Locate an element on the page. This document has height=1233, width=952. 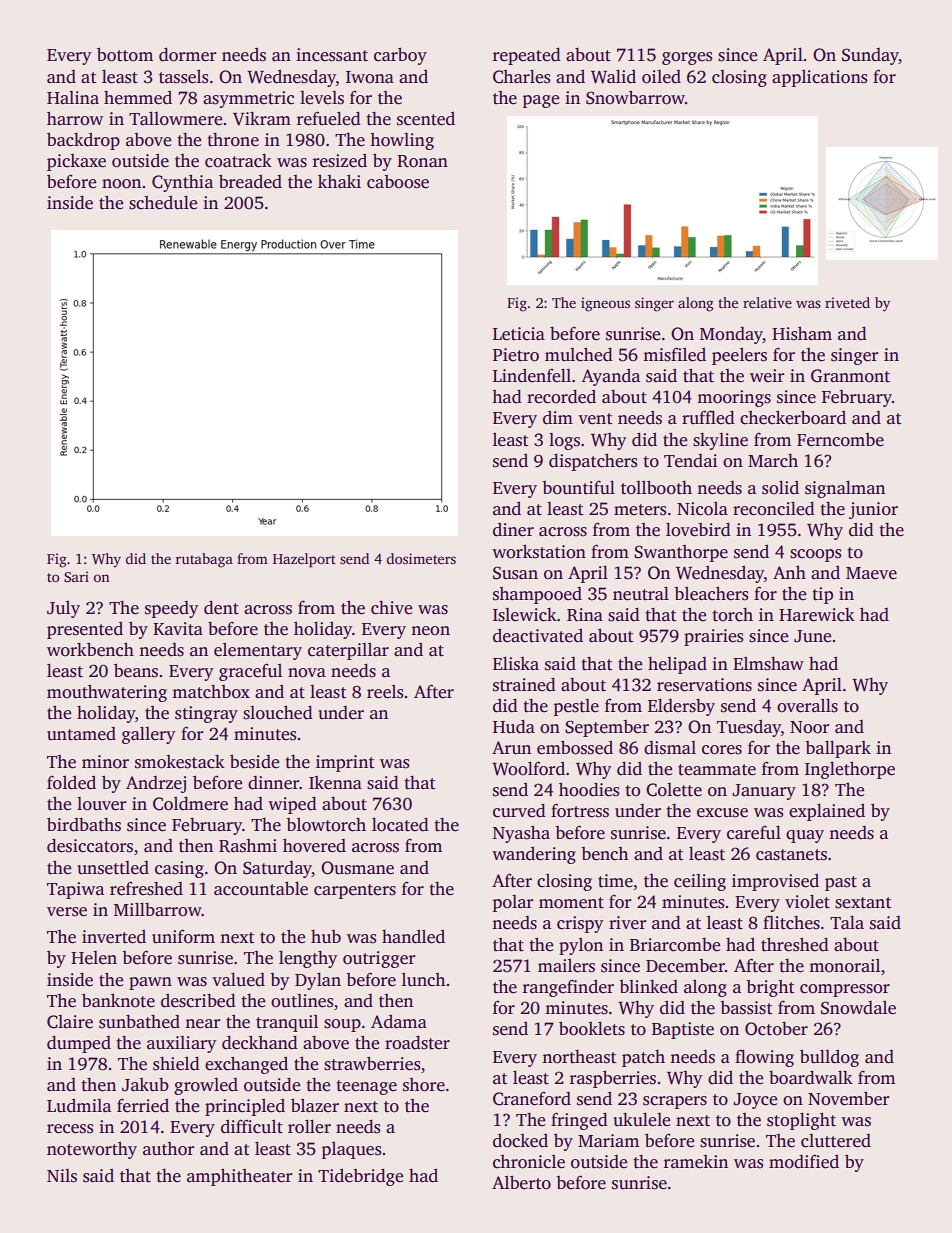
relative is located at coordinates (767, 302).
